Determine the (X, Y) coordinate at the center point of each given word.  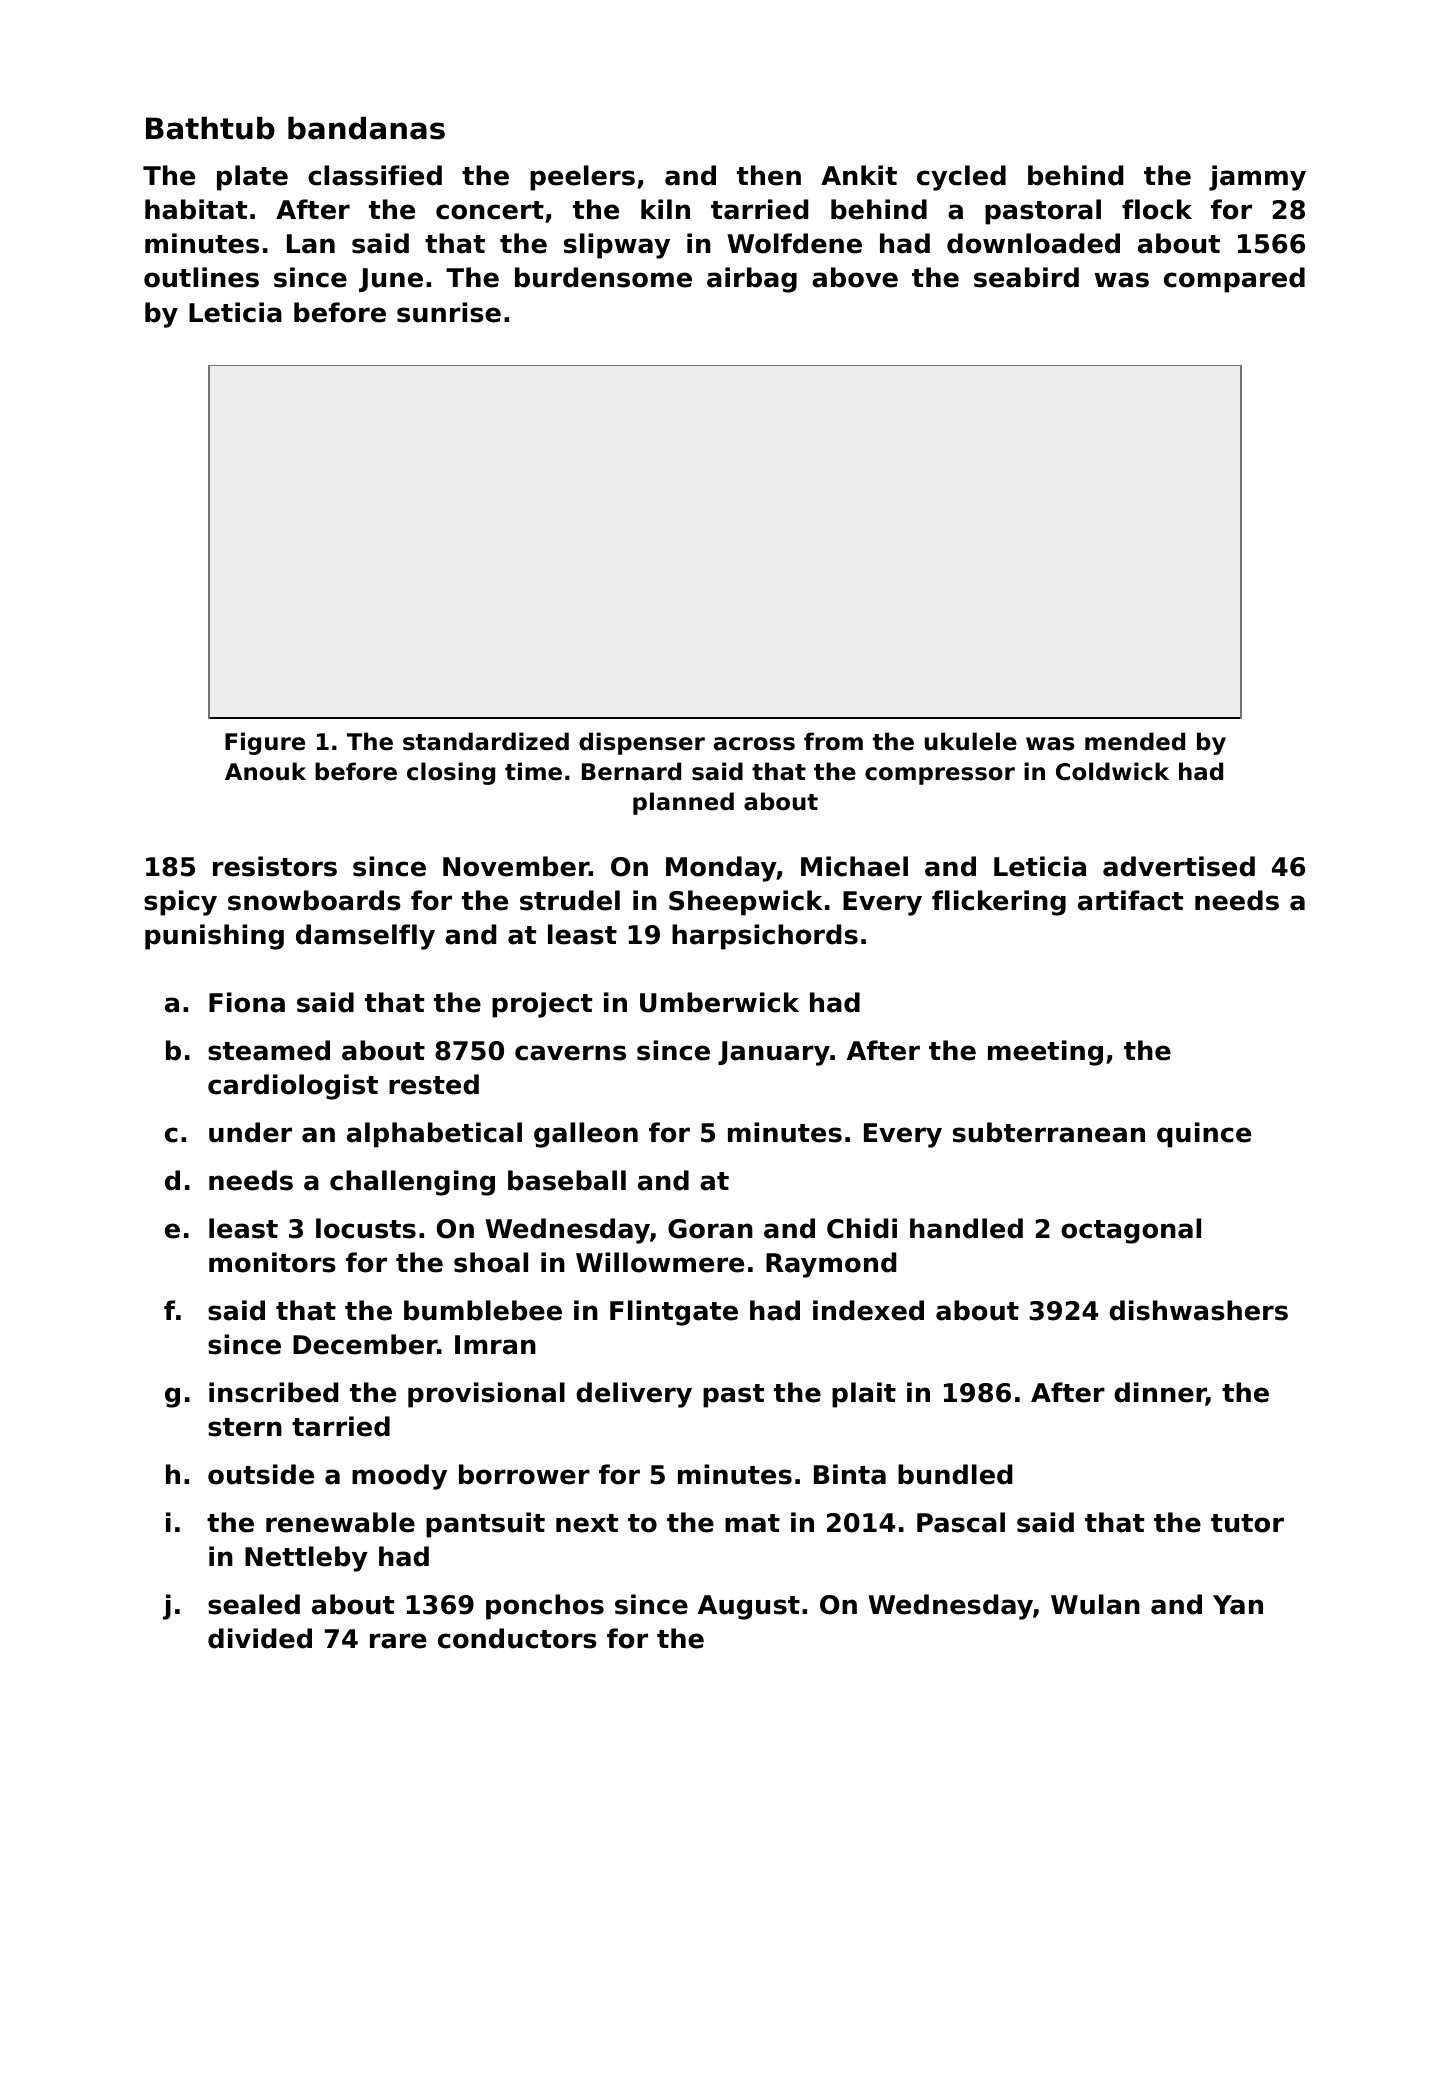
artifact (1130, 900)
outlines (201, 277)
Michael (854, 866)
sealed (254, 1604)
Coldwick (1112, 771)
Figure (265, 743)
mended (1135, 741)
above (855, 277)
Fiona (247, 1002)
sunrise (449, 312)
